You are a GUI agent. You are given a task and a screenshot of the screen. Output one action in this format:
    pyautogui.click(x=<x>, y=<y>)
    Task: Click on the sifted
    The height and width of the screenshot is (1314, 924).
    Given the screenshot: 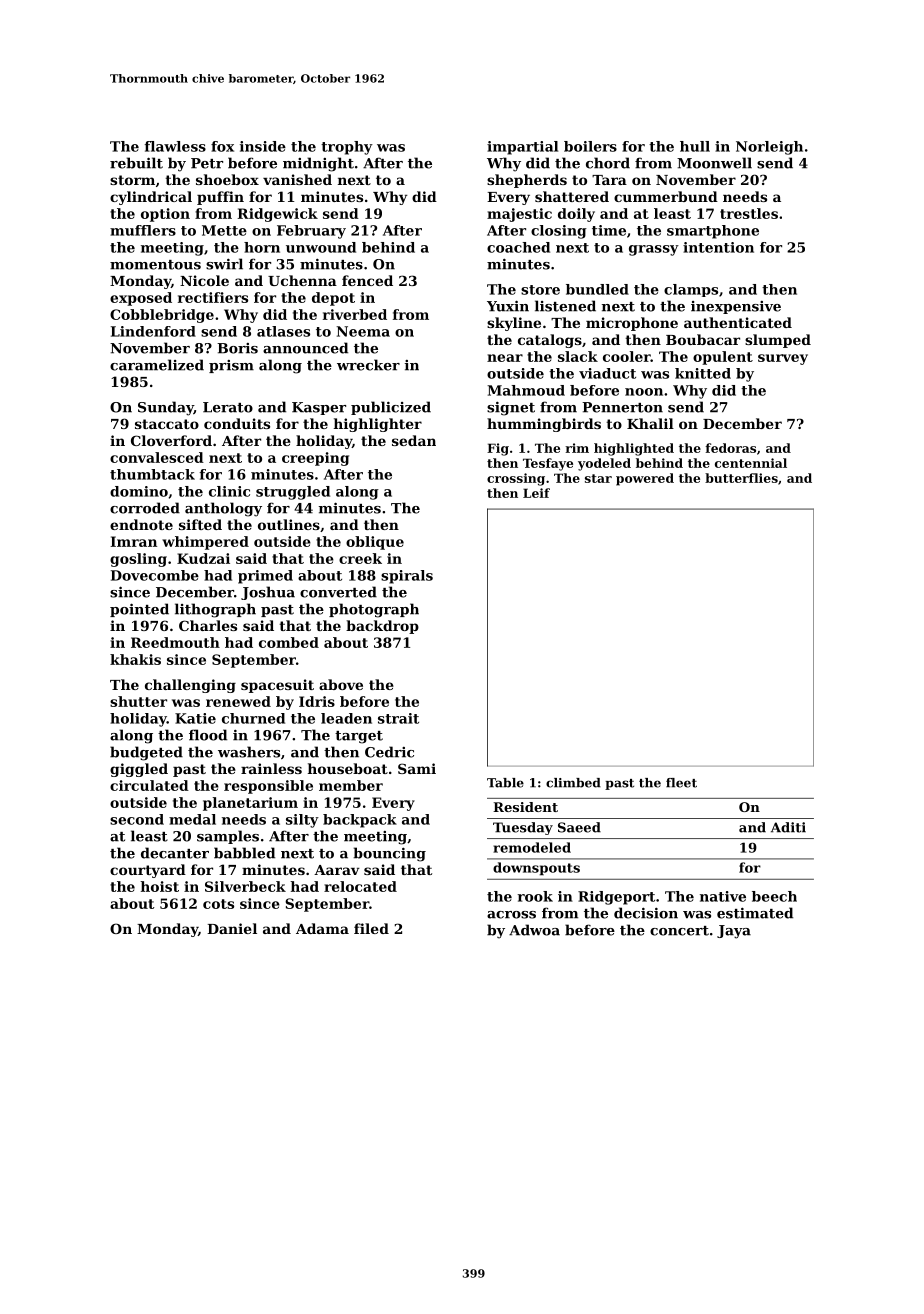 What is the action you would take?
    pyautogui.click(x=200, y=524)
